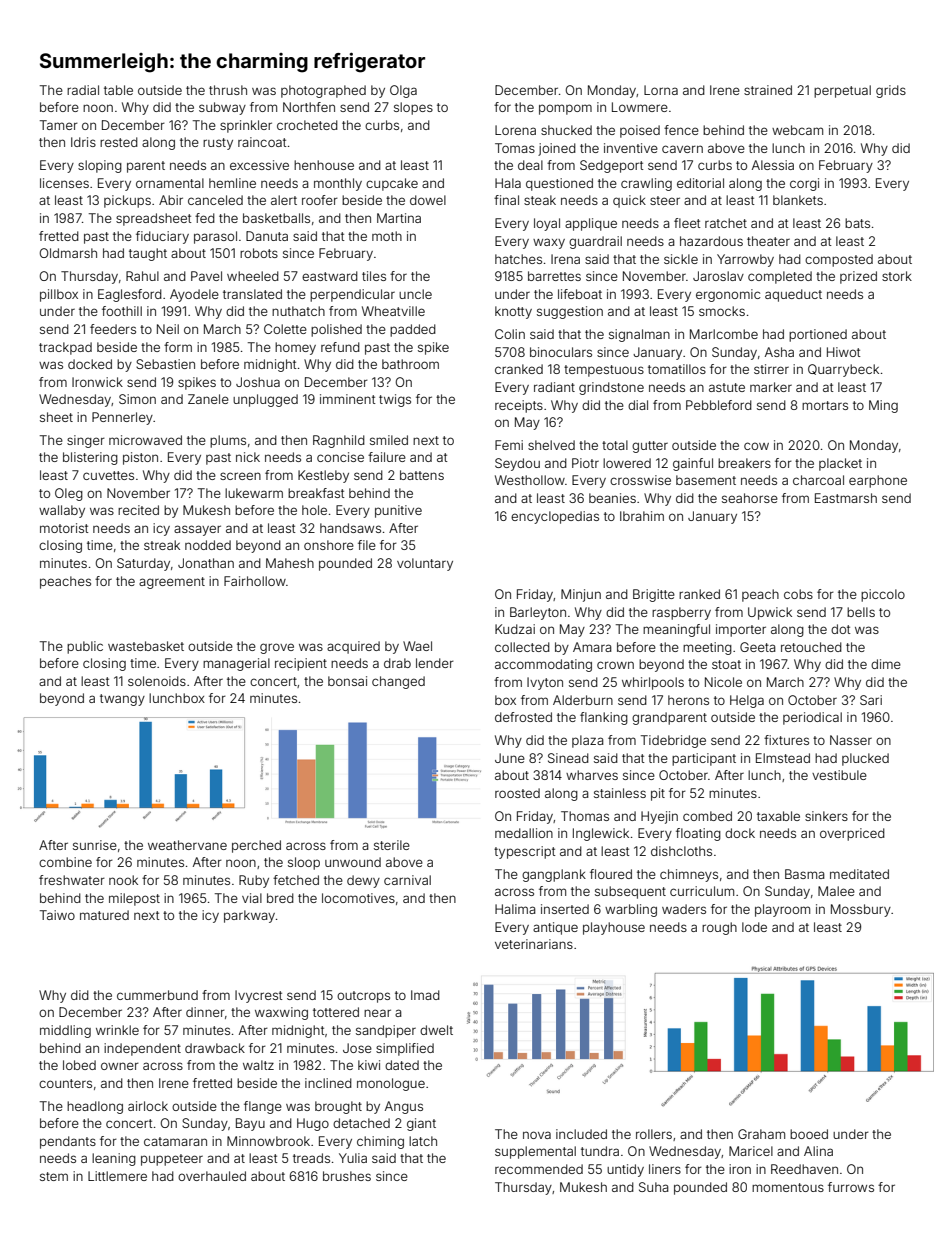  Describe the element at coordinates (517, 793) in the document. I see `roosted` at that location.
